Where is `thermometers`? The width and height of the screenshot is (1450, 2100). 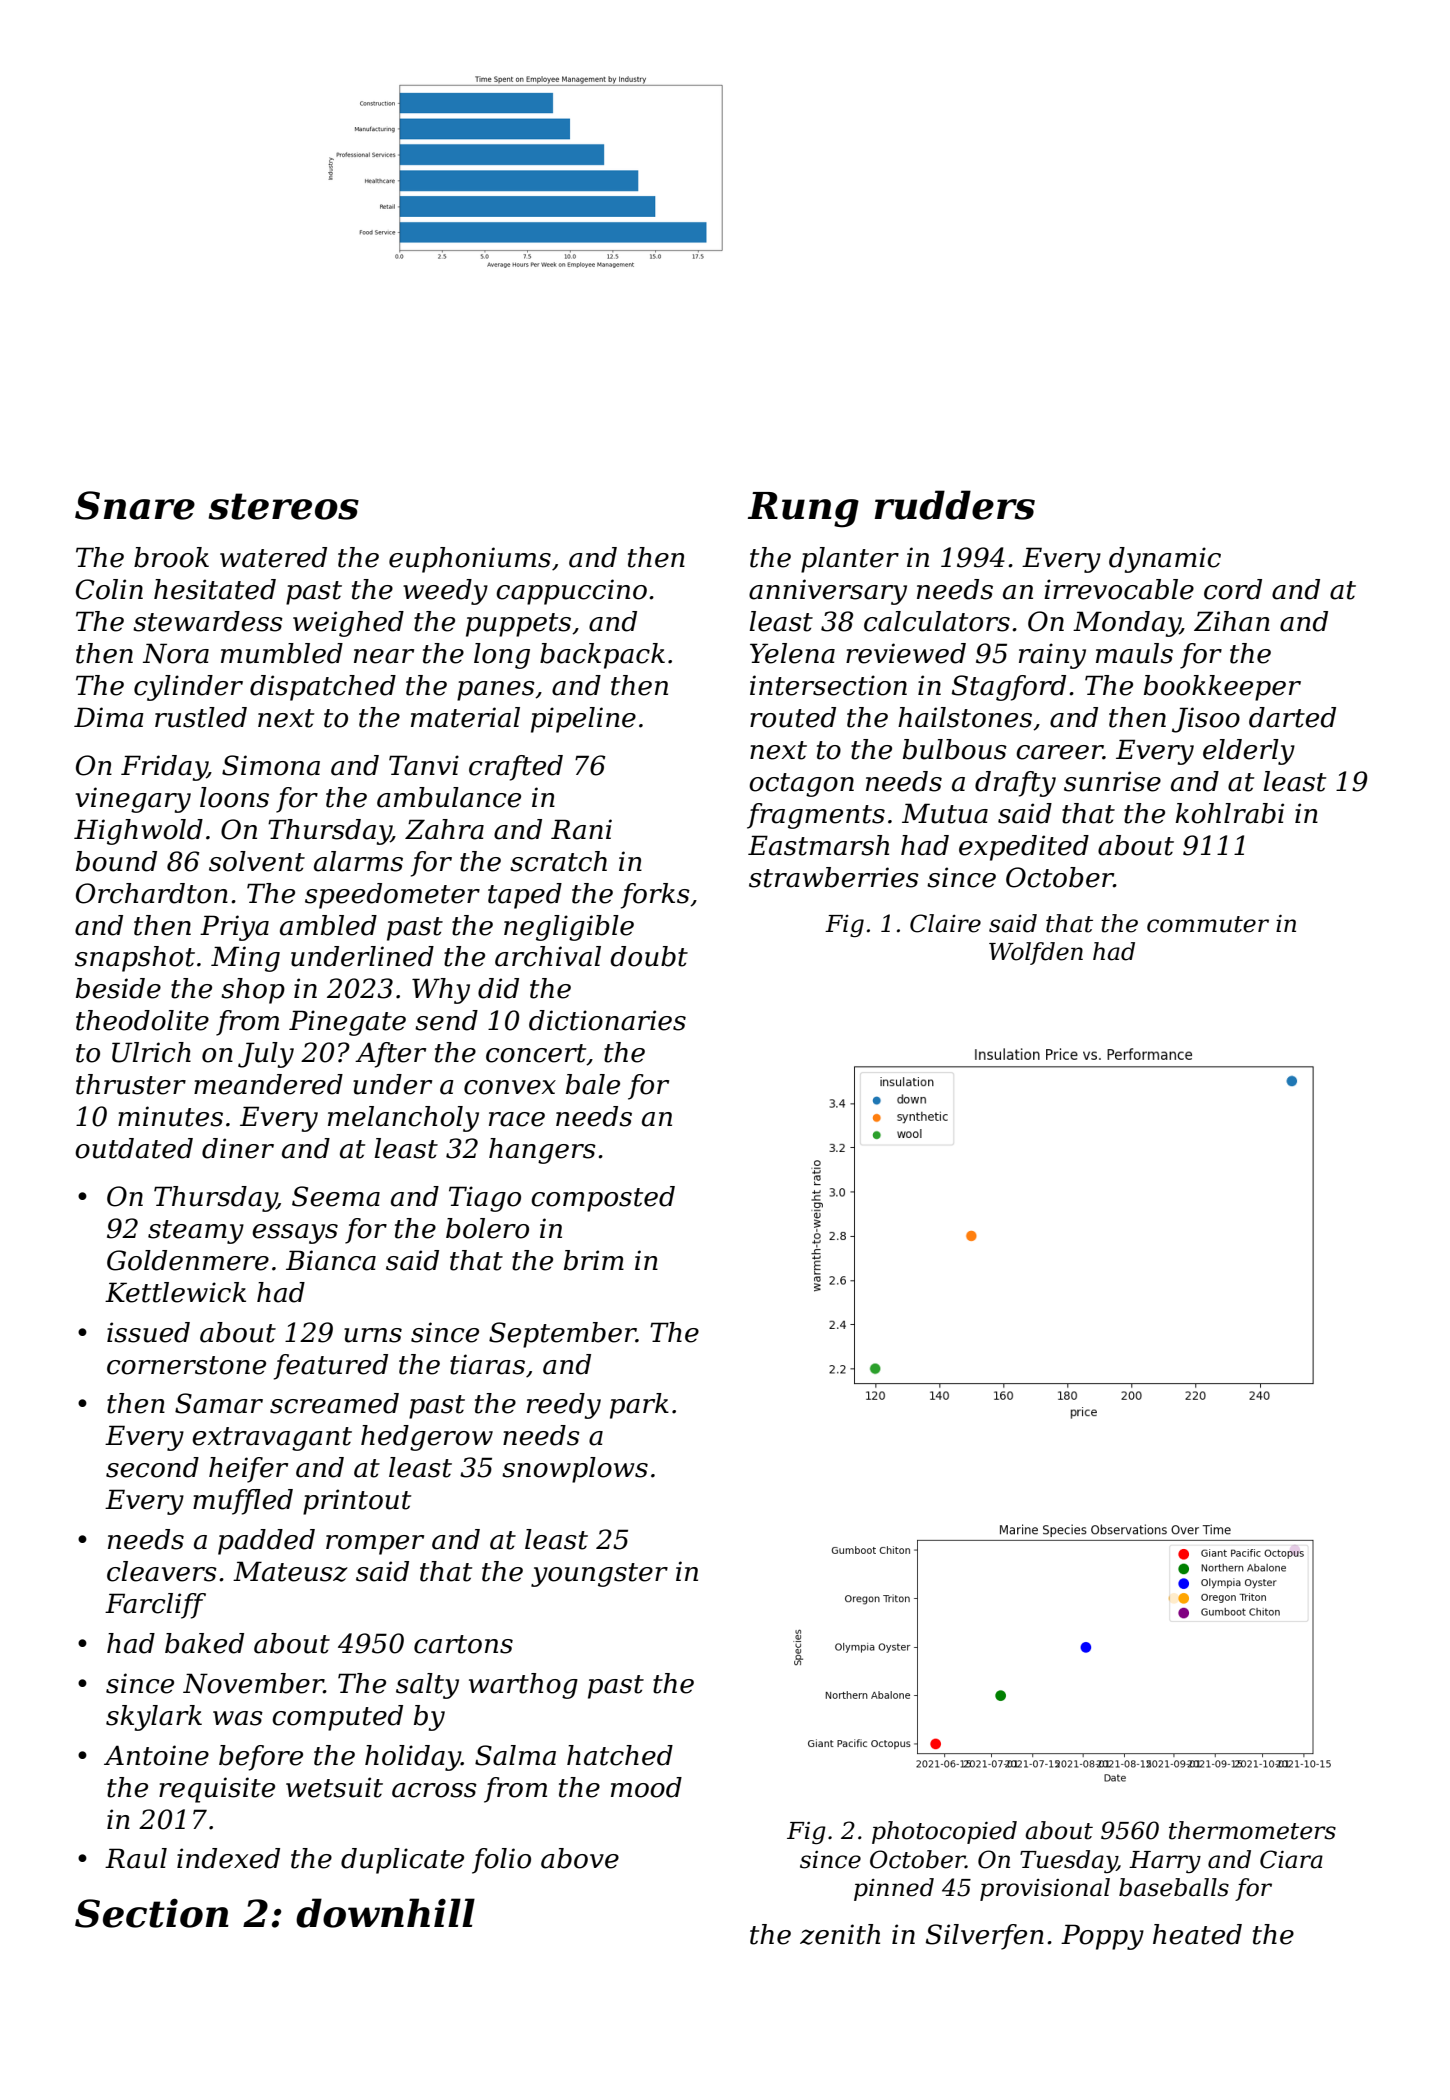 thermometers is located at coordinates (1252, 1830).
